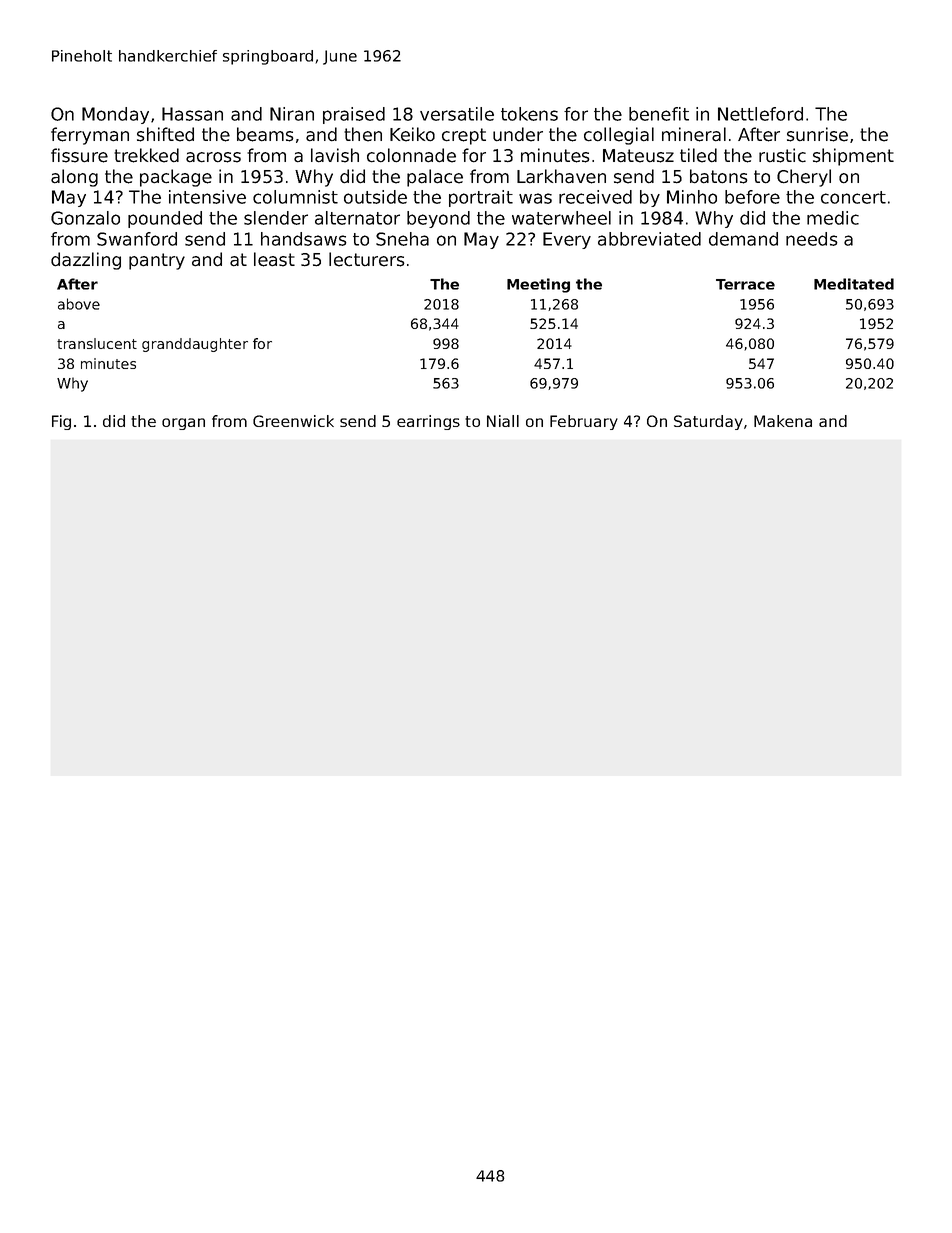  Describe the element at coordinates (811, 239) in the screenshot. I see `needs` at that location.
